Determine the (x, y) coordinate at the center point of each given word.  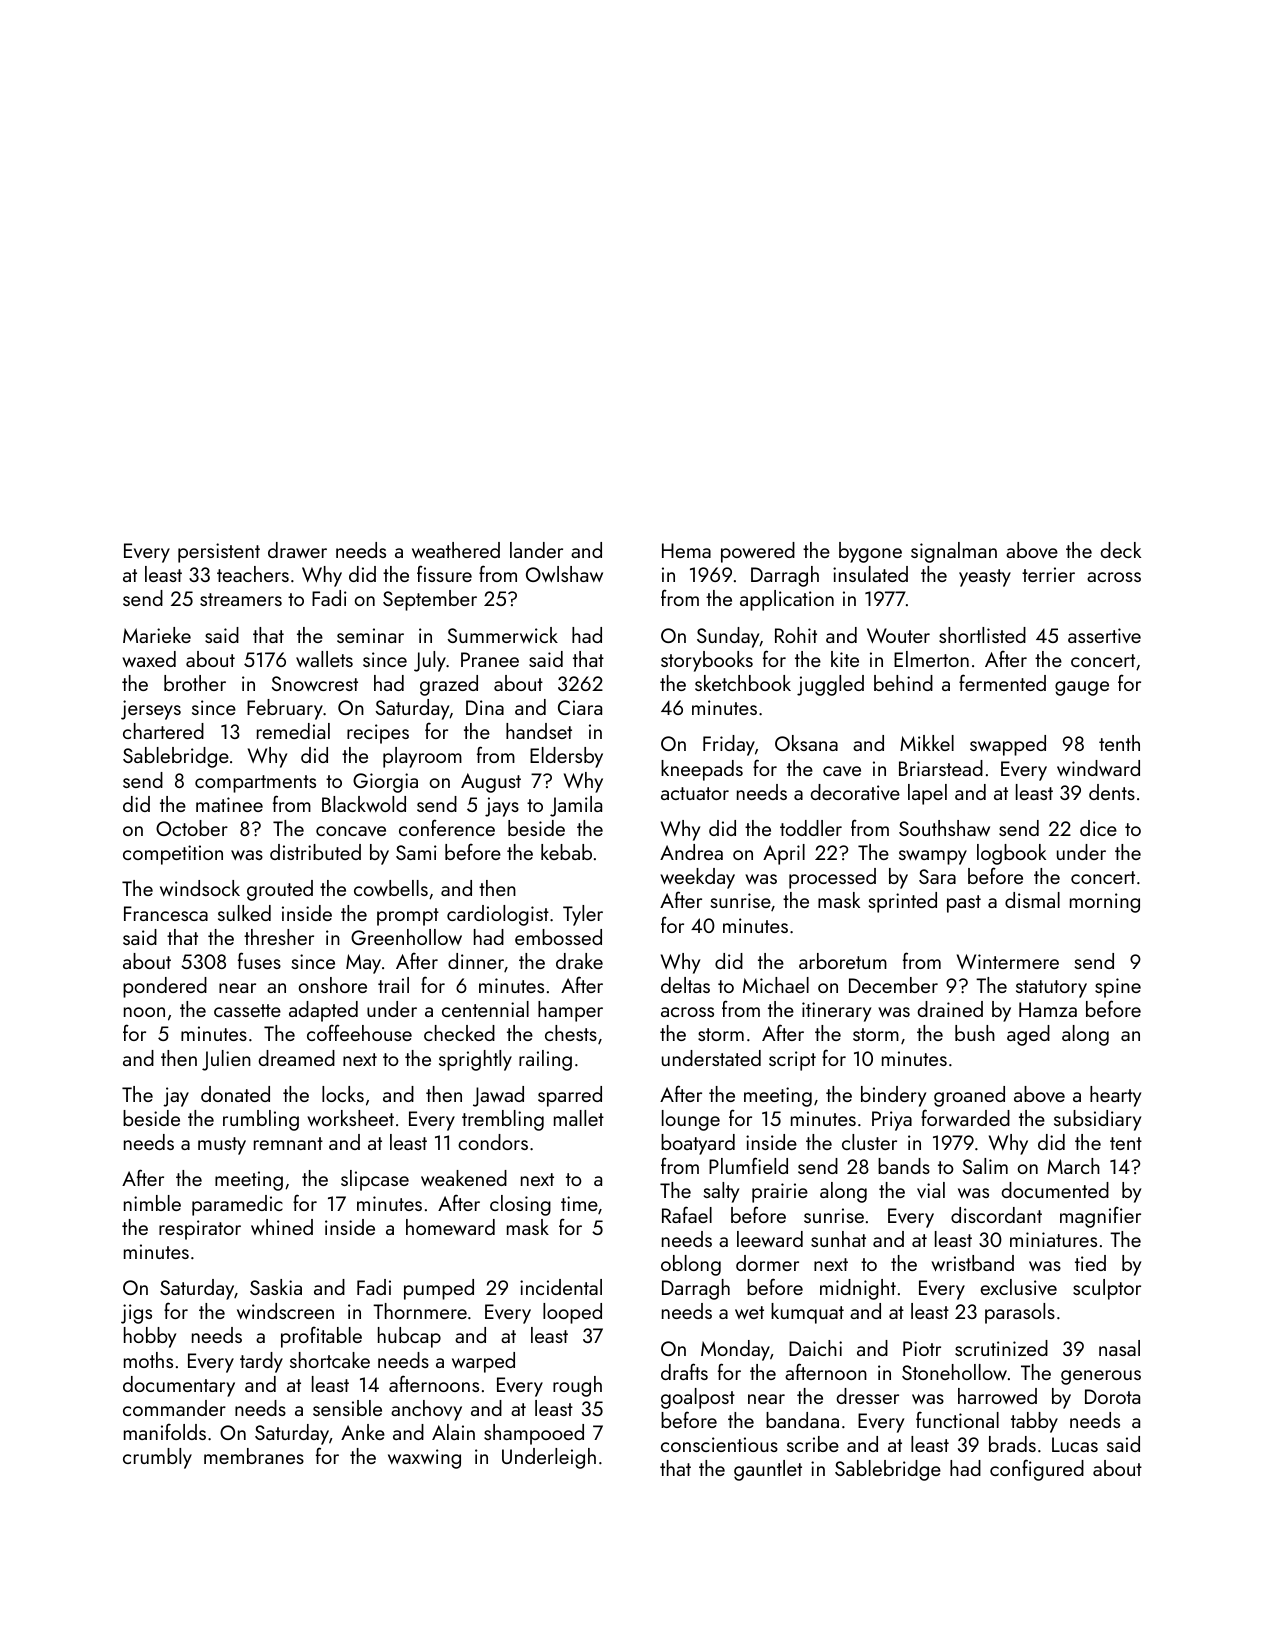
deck (1121, 550)
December (893, 985)
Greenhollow (406, 937)
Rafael (687, 1214)
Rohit (796, 635)
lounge (691, 1120)
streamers (241, 599)
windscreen (285, 1311)
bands (904, 1166)
